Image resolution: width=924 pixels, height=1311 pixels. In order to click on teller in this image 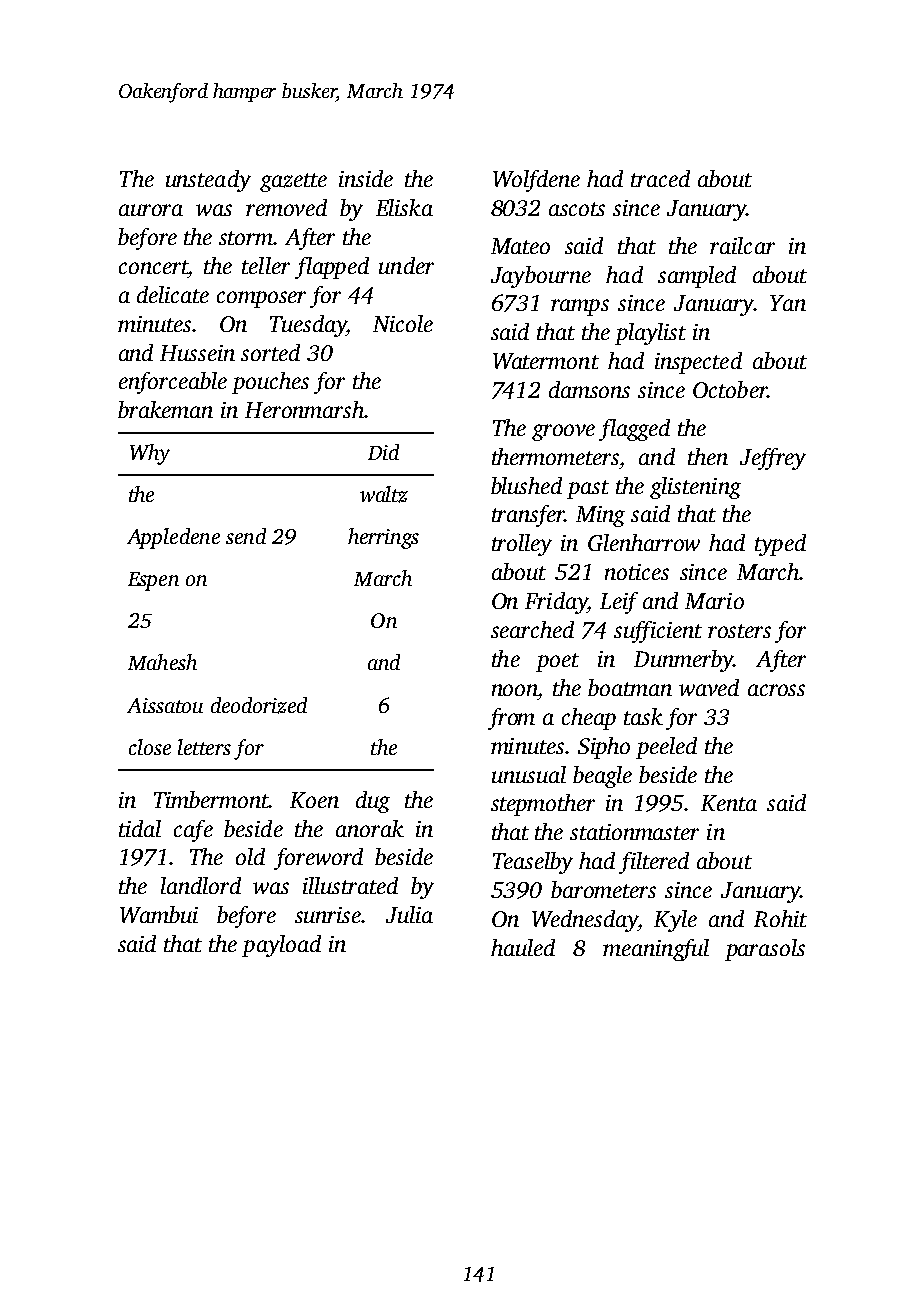, I will do `click(266, 265)`.
